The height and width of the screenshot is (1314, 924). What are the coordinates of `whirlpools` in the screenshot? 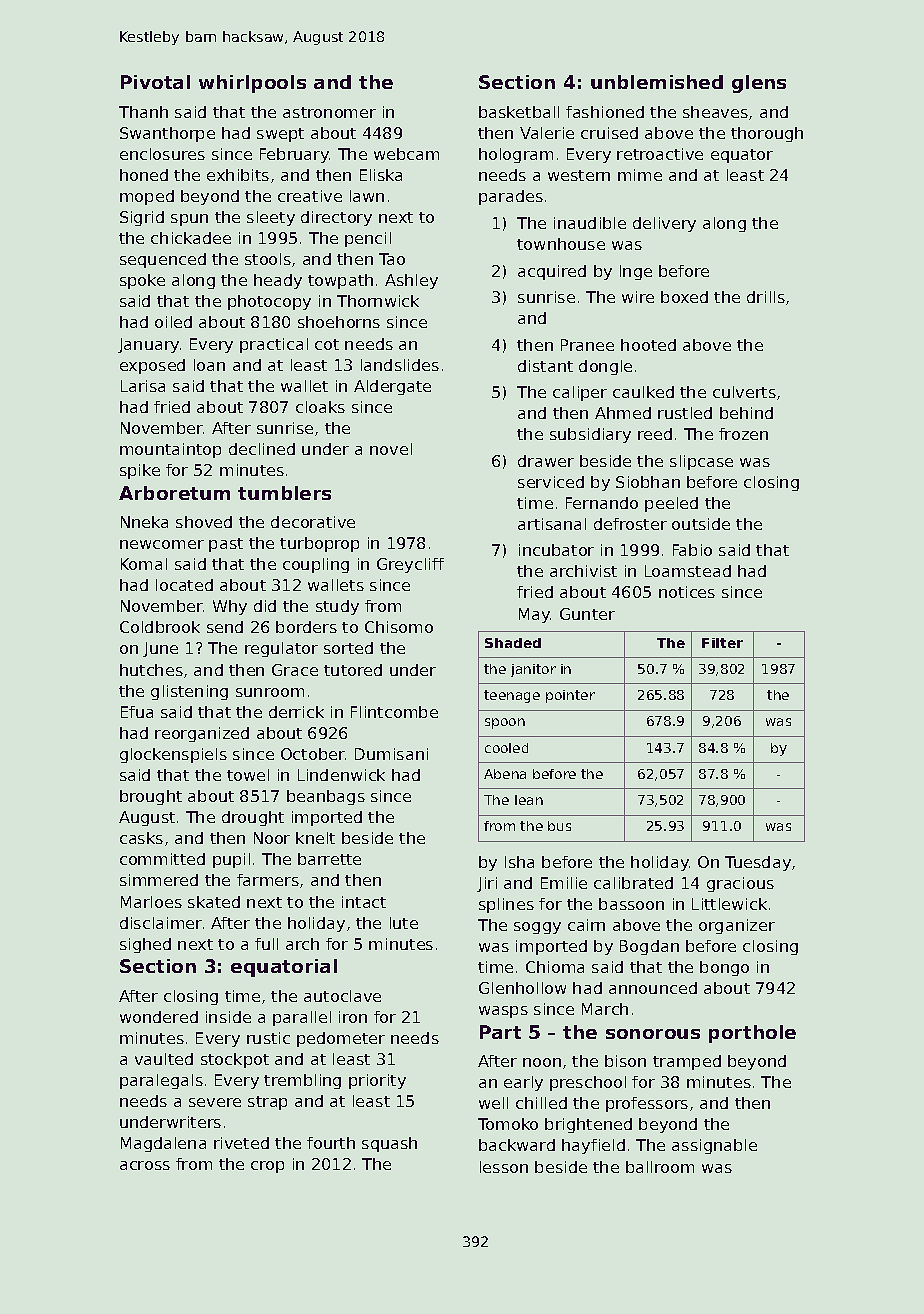 It's located at (252, 84).
